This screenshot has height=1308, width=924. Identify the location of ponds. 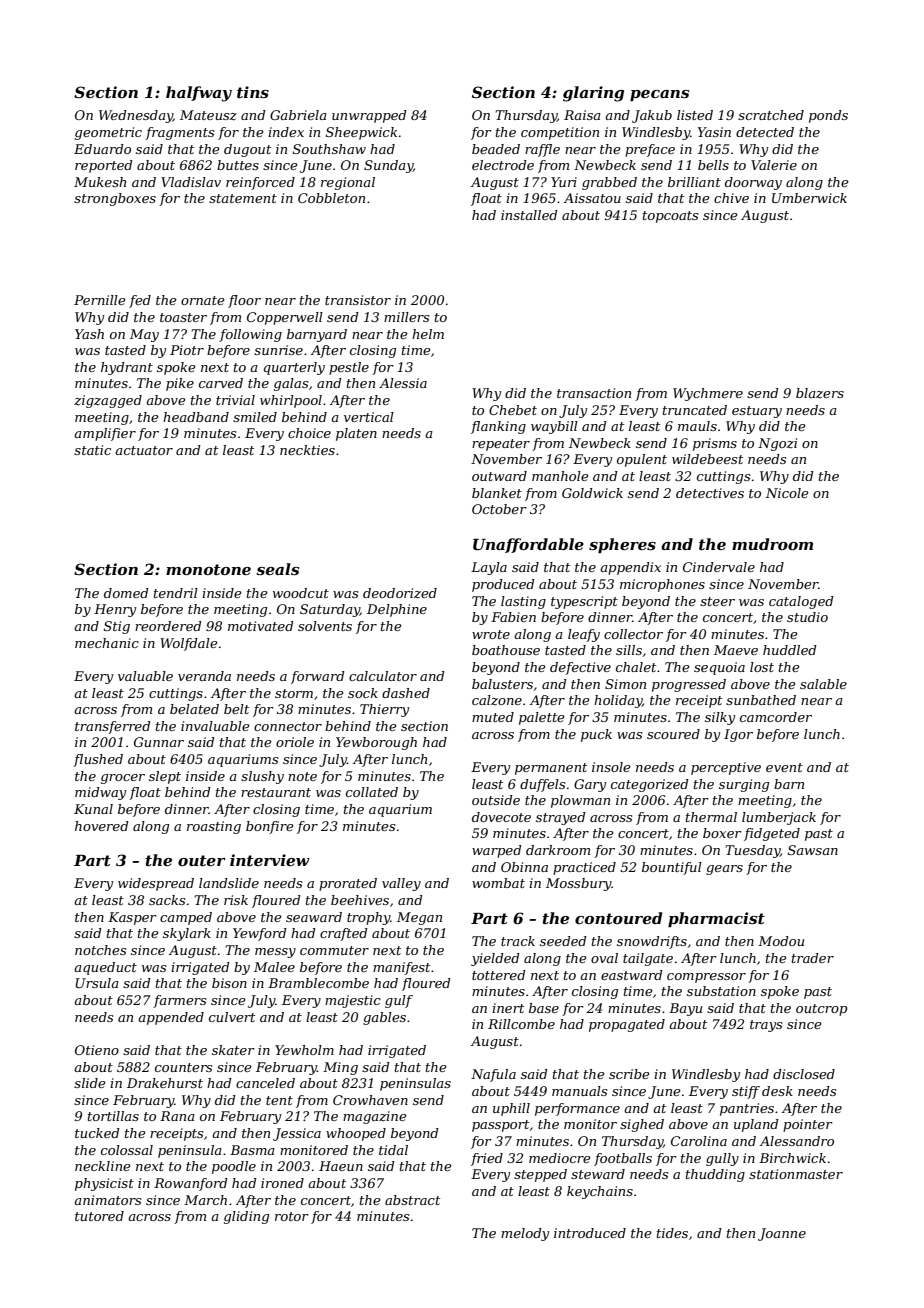
(828, 116).
